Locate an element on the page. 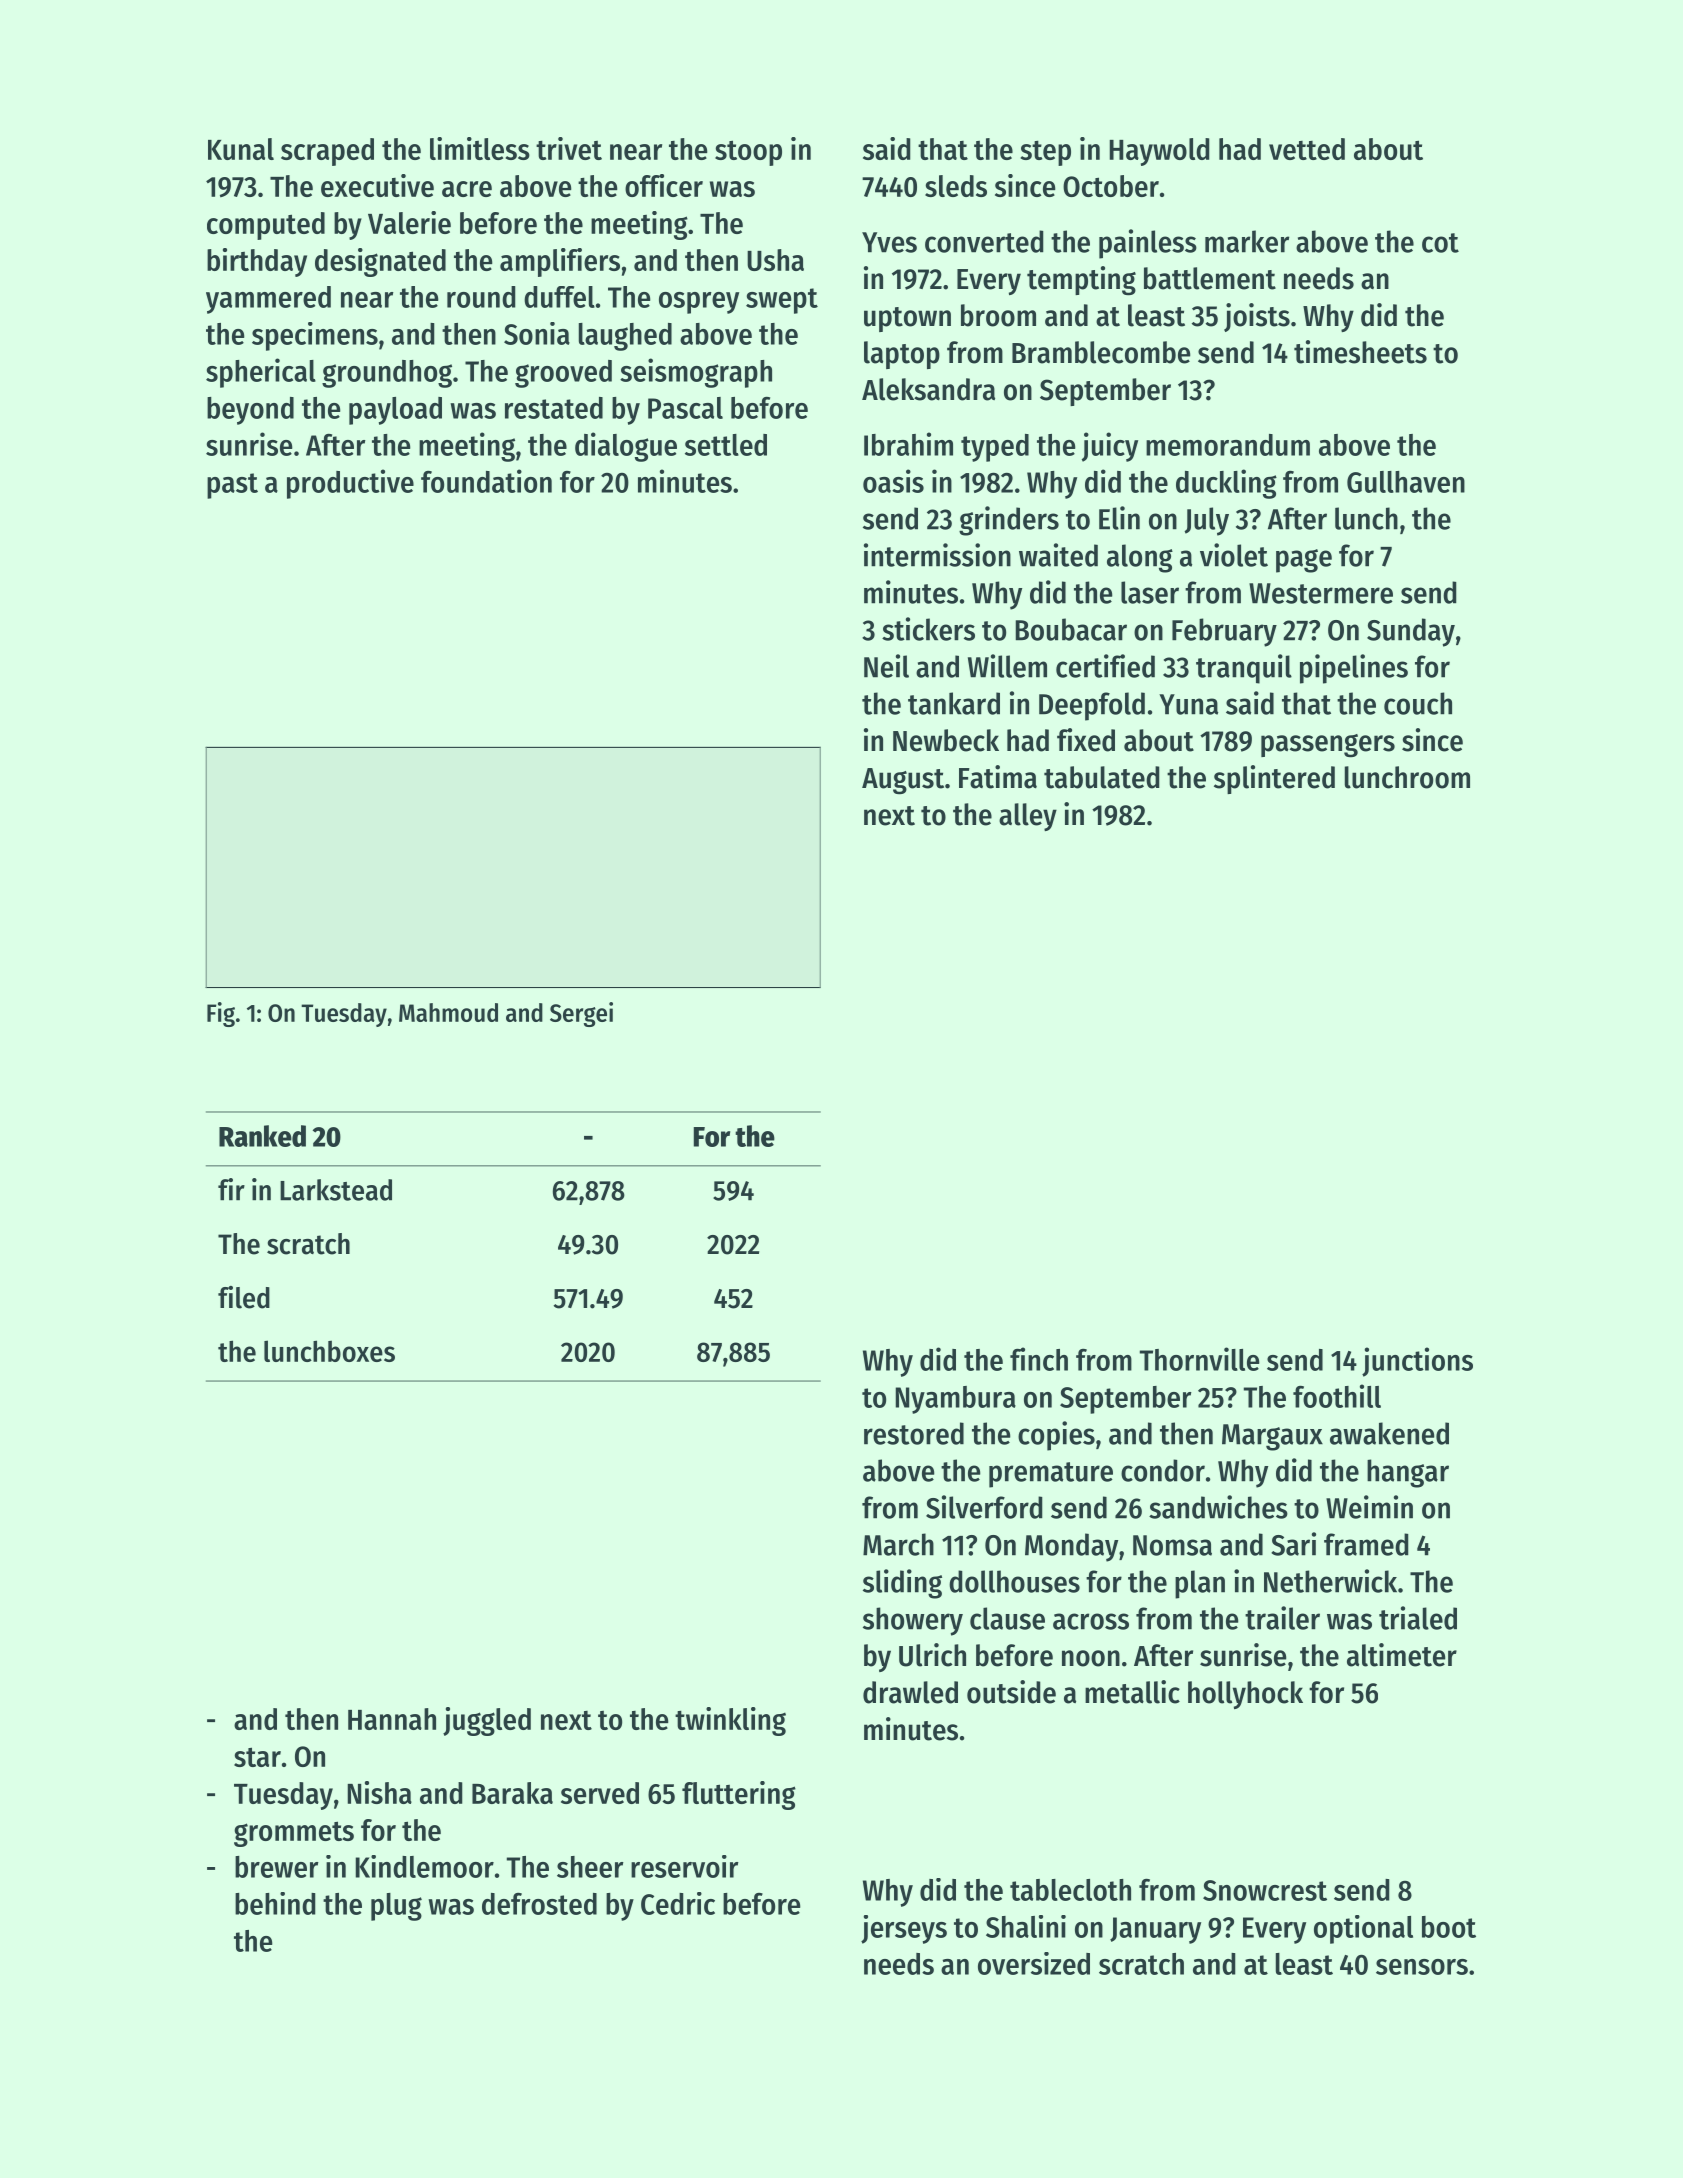  Mahmoud is located at coordinates (448, 1012).
